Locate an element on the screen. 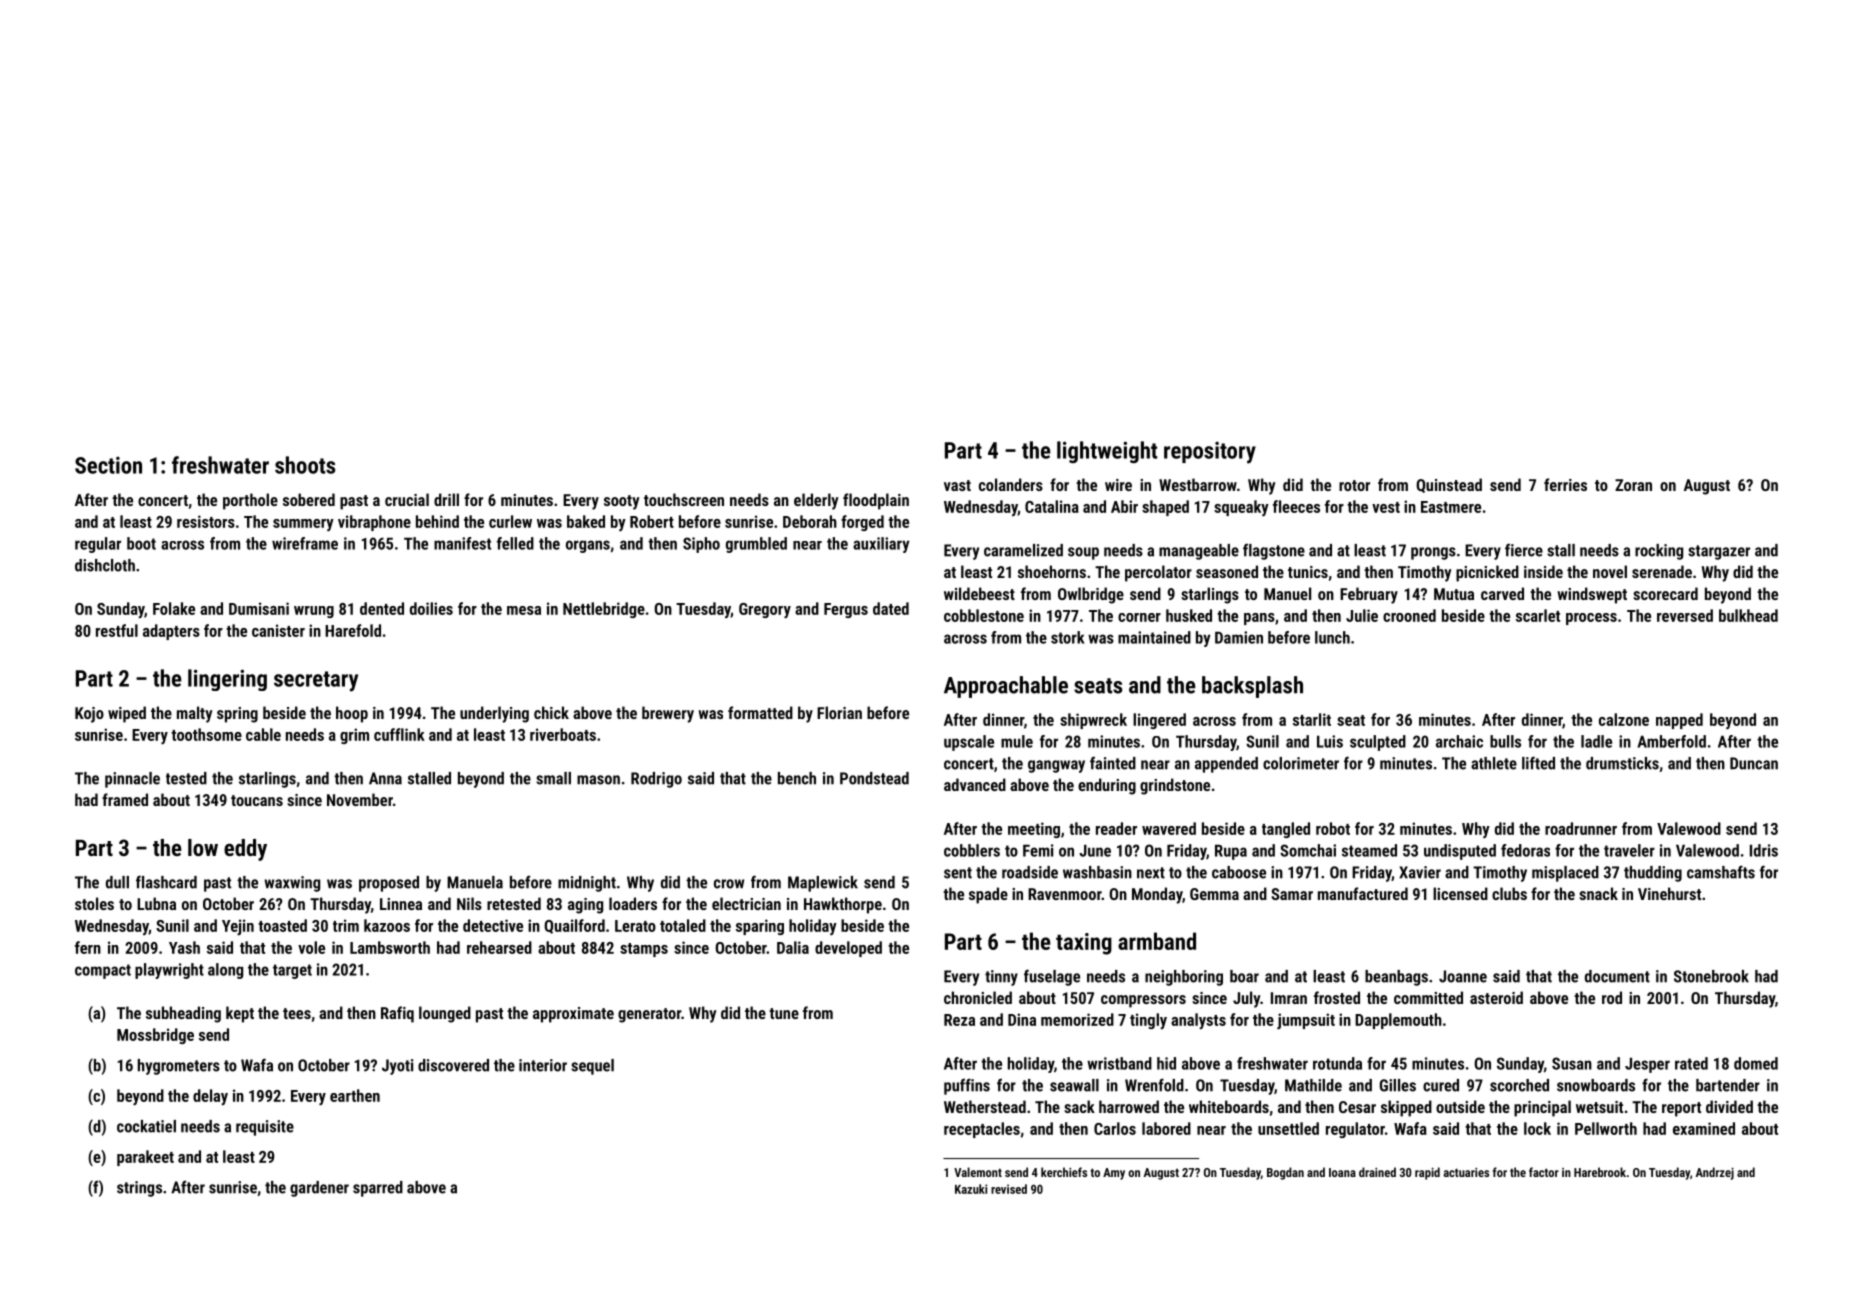 This screenshot has width=1853, height=1310. puffins is located at coordinates (967, 1086).
